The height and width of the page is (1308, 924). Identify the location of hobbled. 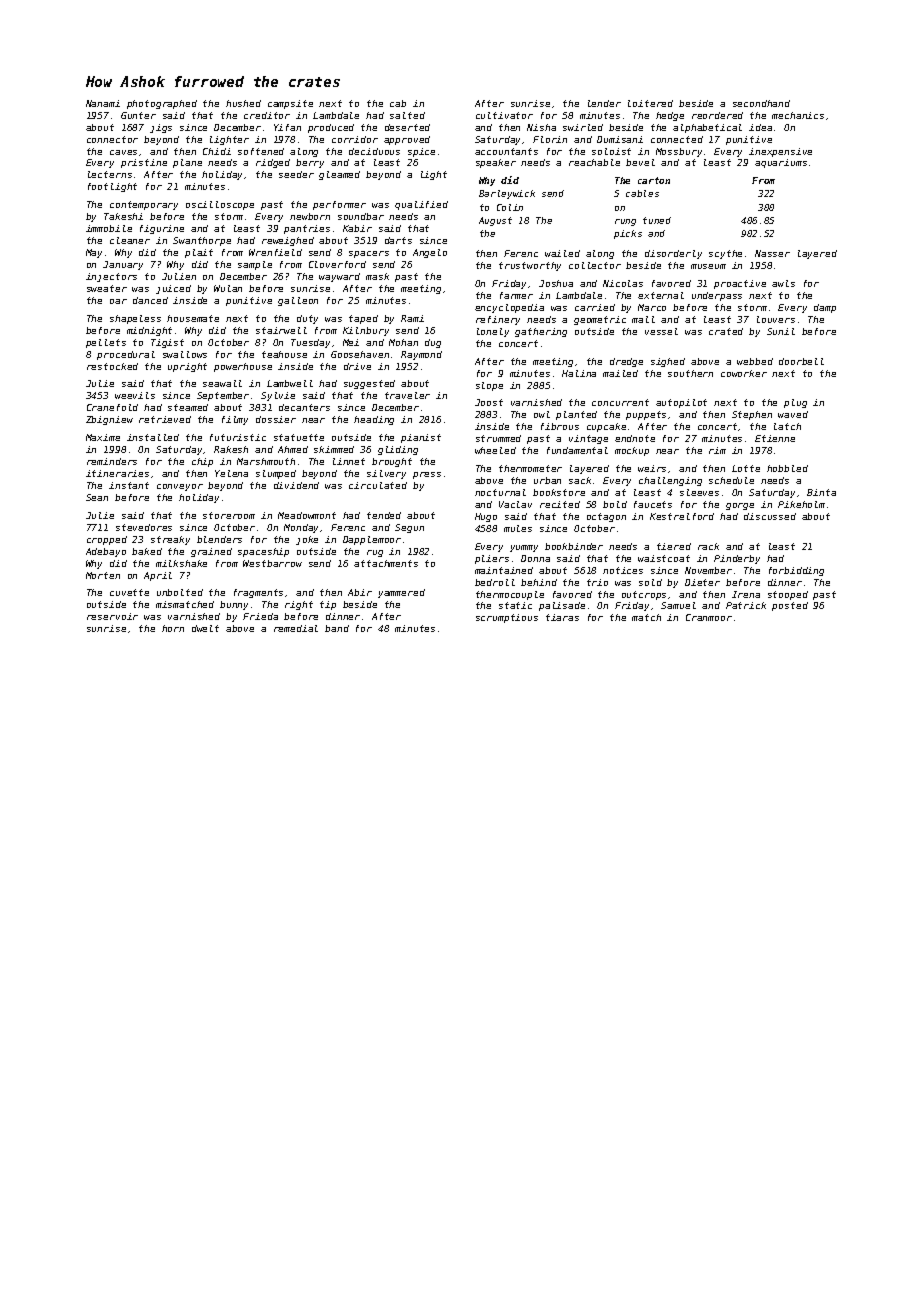
(787, 468).
